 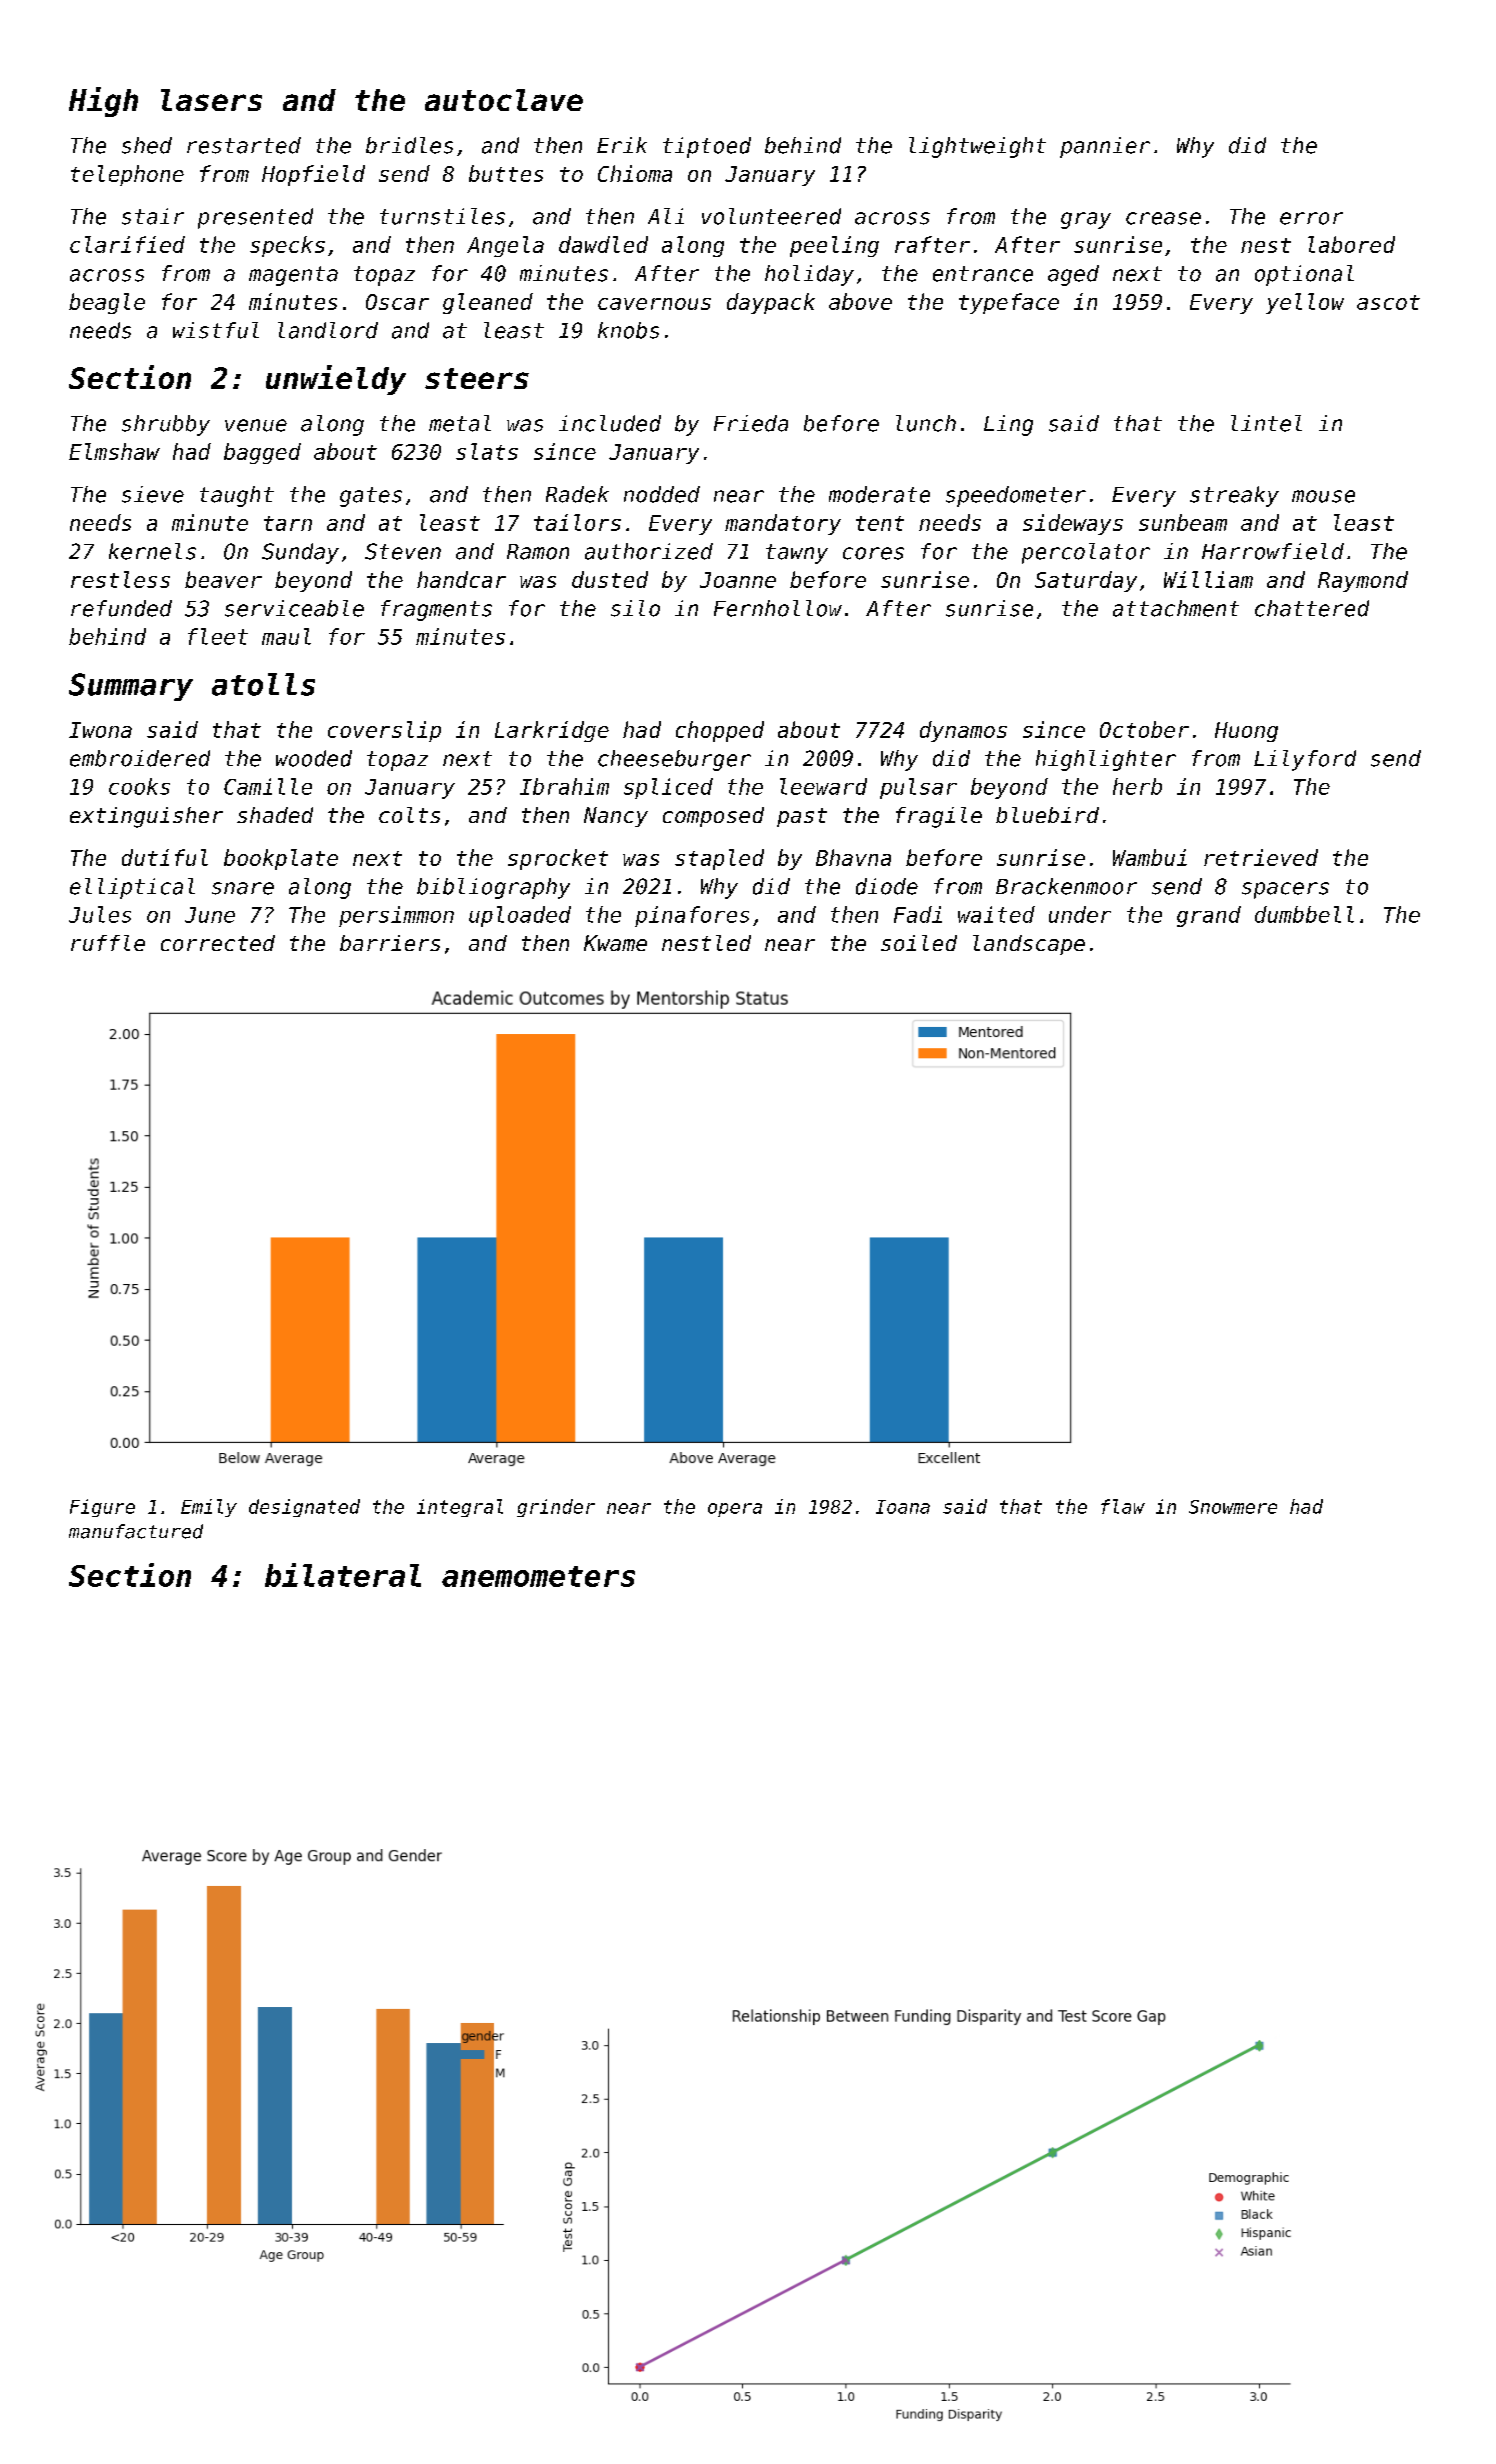 I want to click on soiled, so click(x=919, y=943).
